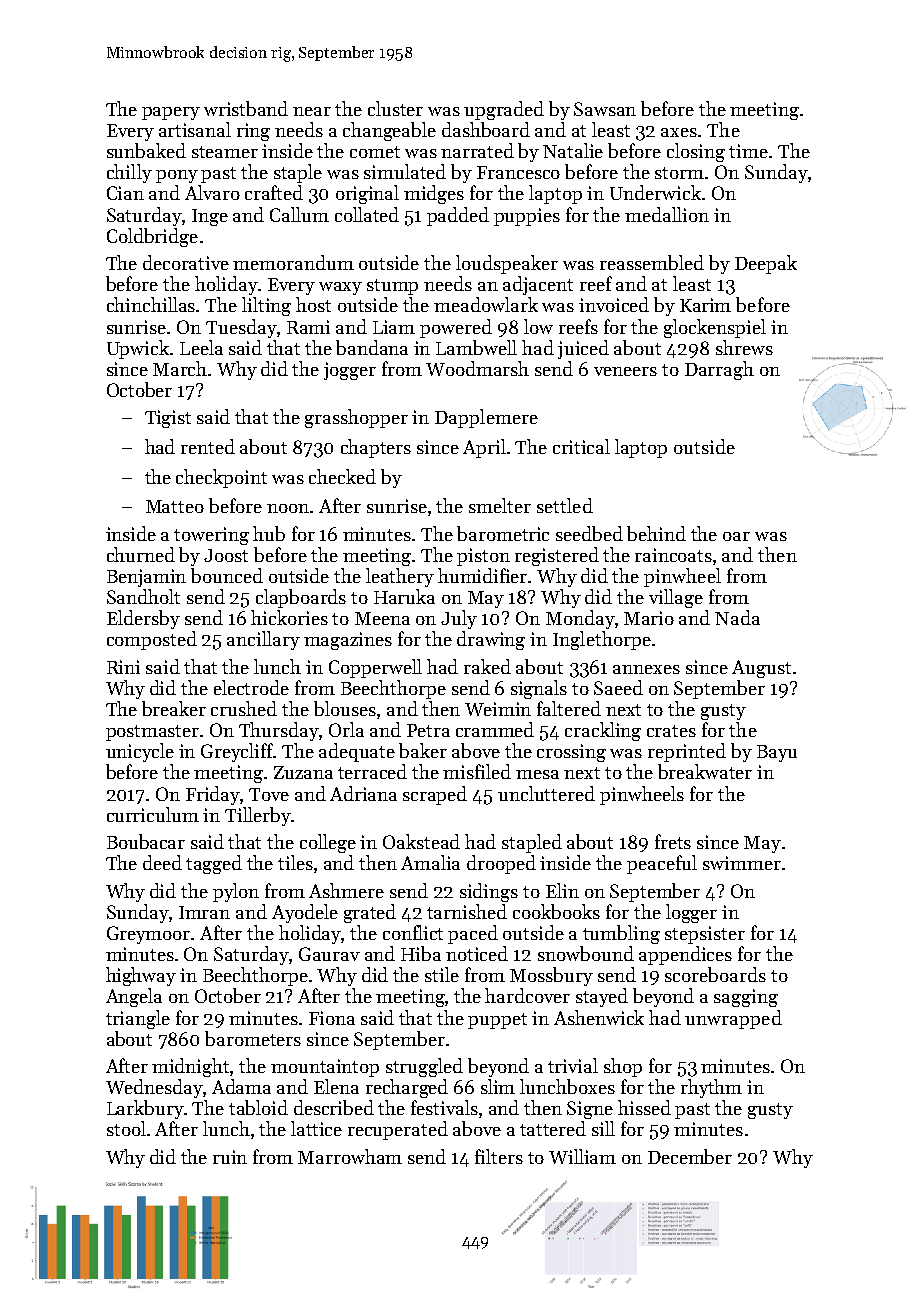  I want to click on crates, so click(671, 731).
